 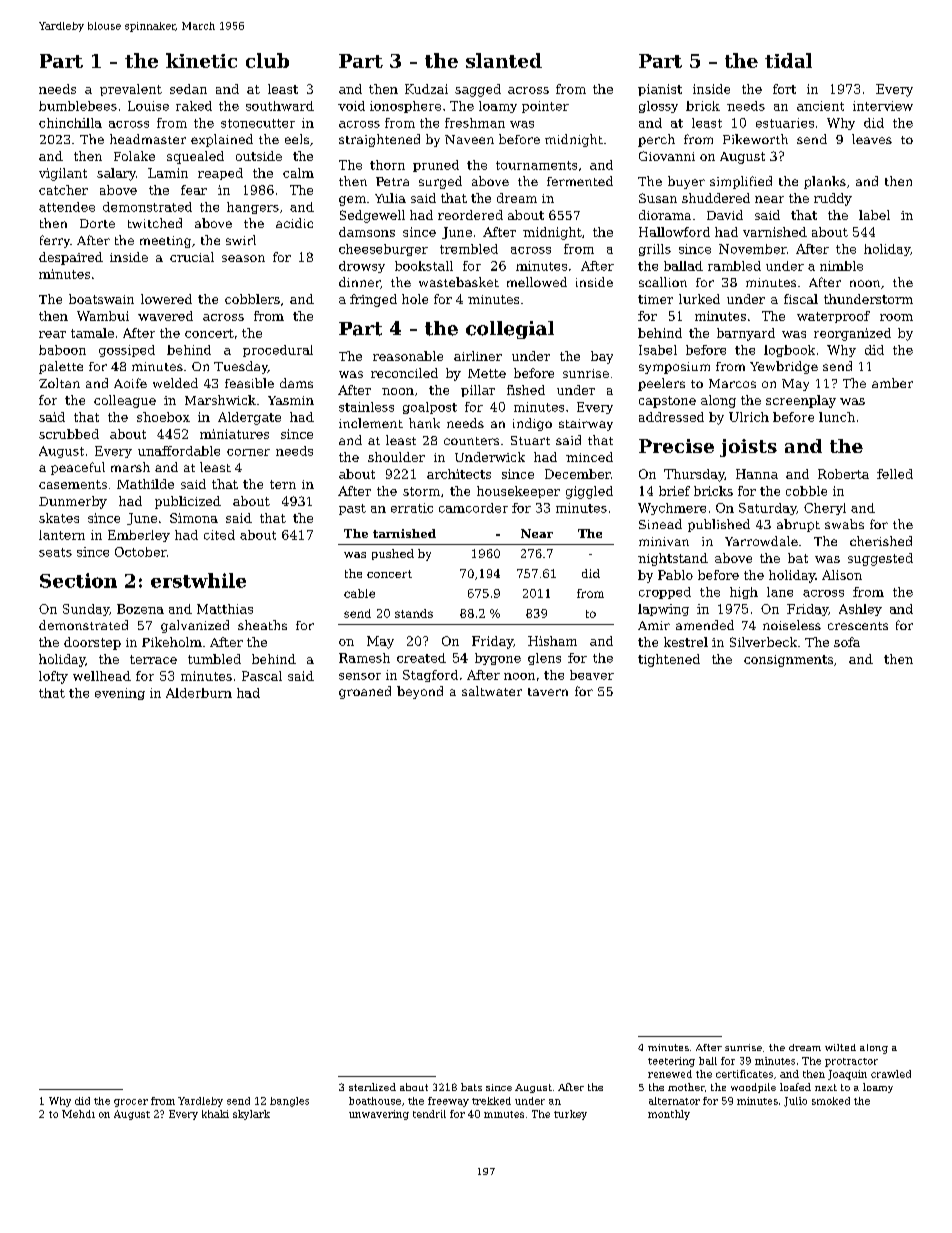 I want to click on grocer, so click(x=131, y=1103).
